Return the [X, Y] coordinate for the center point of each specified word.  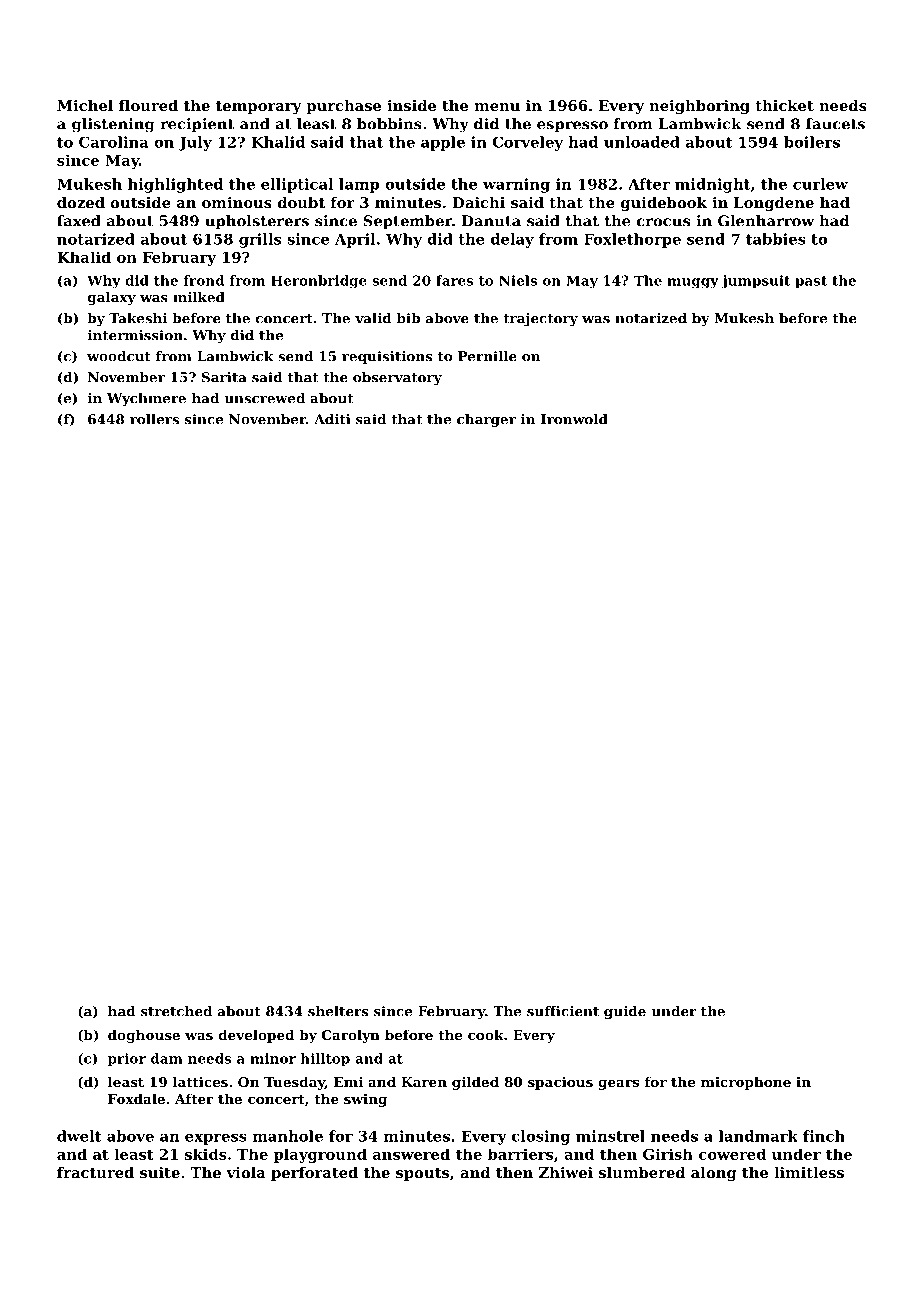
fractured [95, 1172]
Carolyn [351, 1036]
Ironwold [574, 419]
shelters [338, 1011]
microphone [746, 1083]
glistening [113, 125]
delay [512, 240]
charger [486, 420]
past [811, 282]
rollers [154, 419]
